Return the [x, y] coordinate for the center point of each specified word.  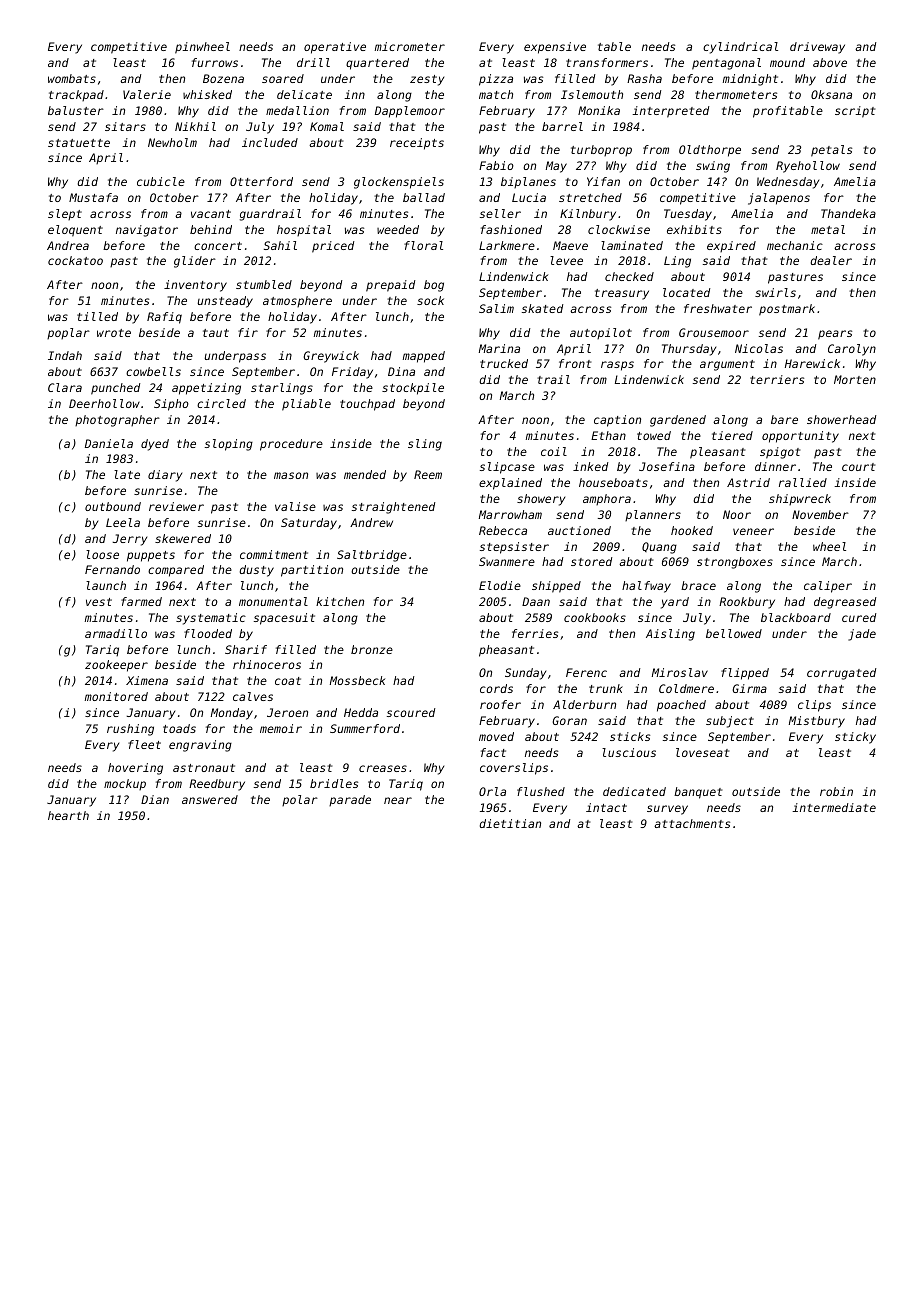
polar [300, 800]
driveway [817, 48]
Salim [496, 308]
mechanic [795, 245]
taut [216, 333]
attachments [692, 823]
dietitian [510, 823]
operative [335, 48]
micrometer [410, 46]
